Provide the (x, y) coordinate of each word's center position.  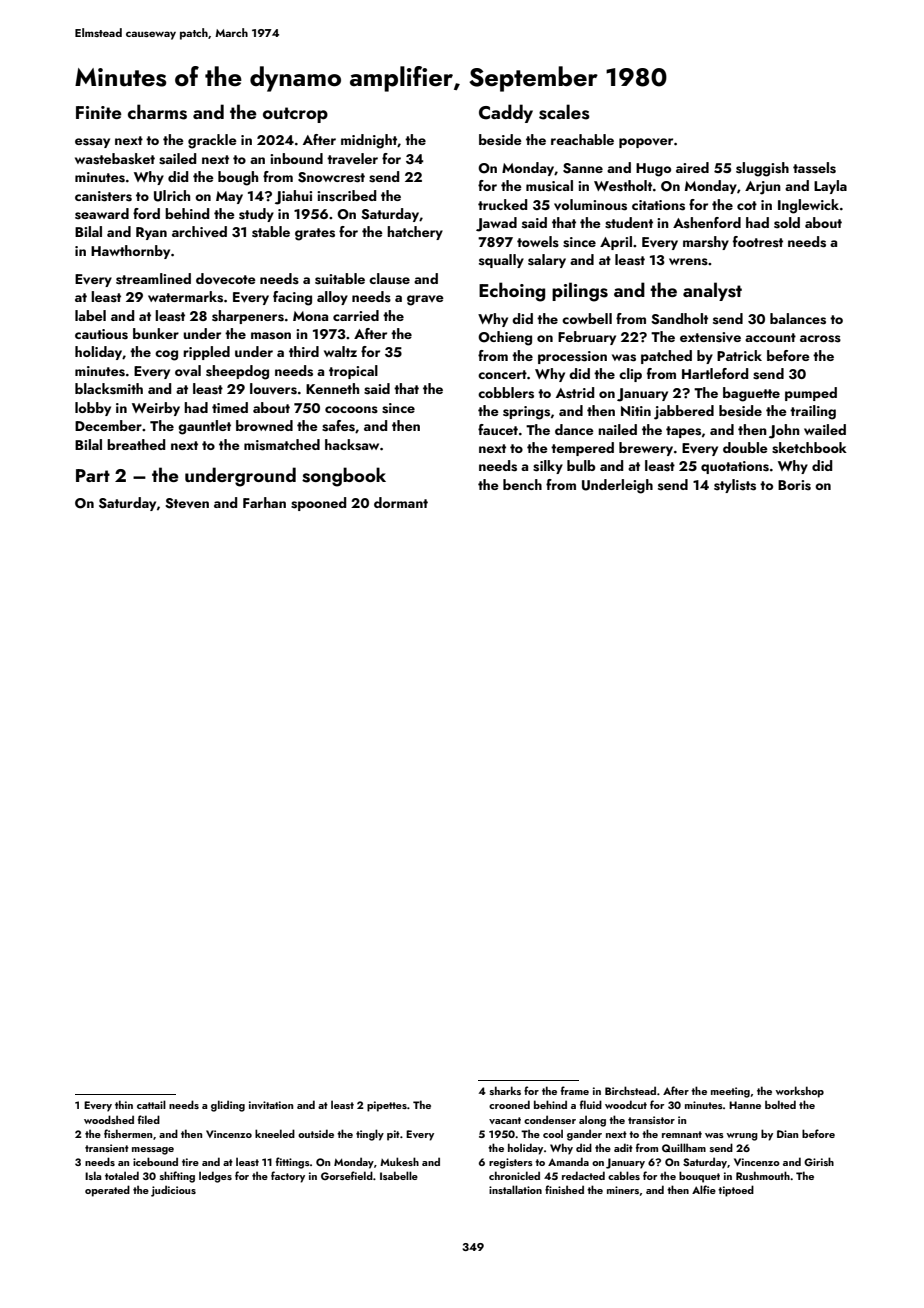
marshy (706, 243)
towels (538, 242)
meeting (730, 1092)
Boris (794, 485)
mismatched (282, 445)
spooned (318, 504)
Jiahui (293, 197)
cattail (151, 1104)
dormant (401, 502)
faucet (498, 429)
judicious (173, 1191)
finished (564, 1189)
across (820, 339)
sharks (505, 1090)
